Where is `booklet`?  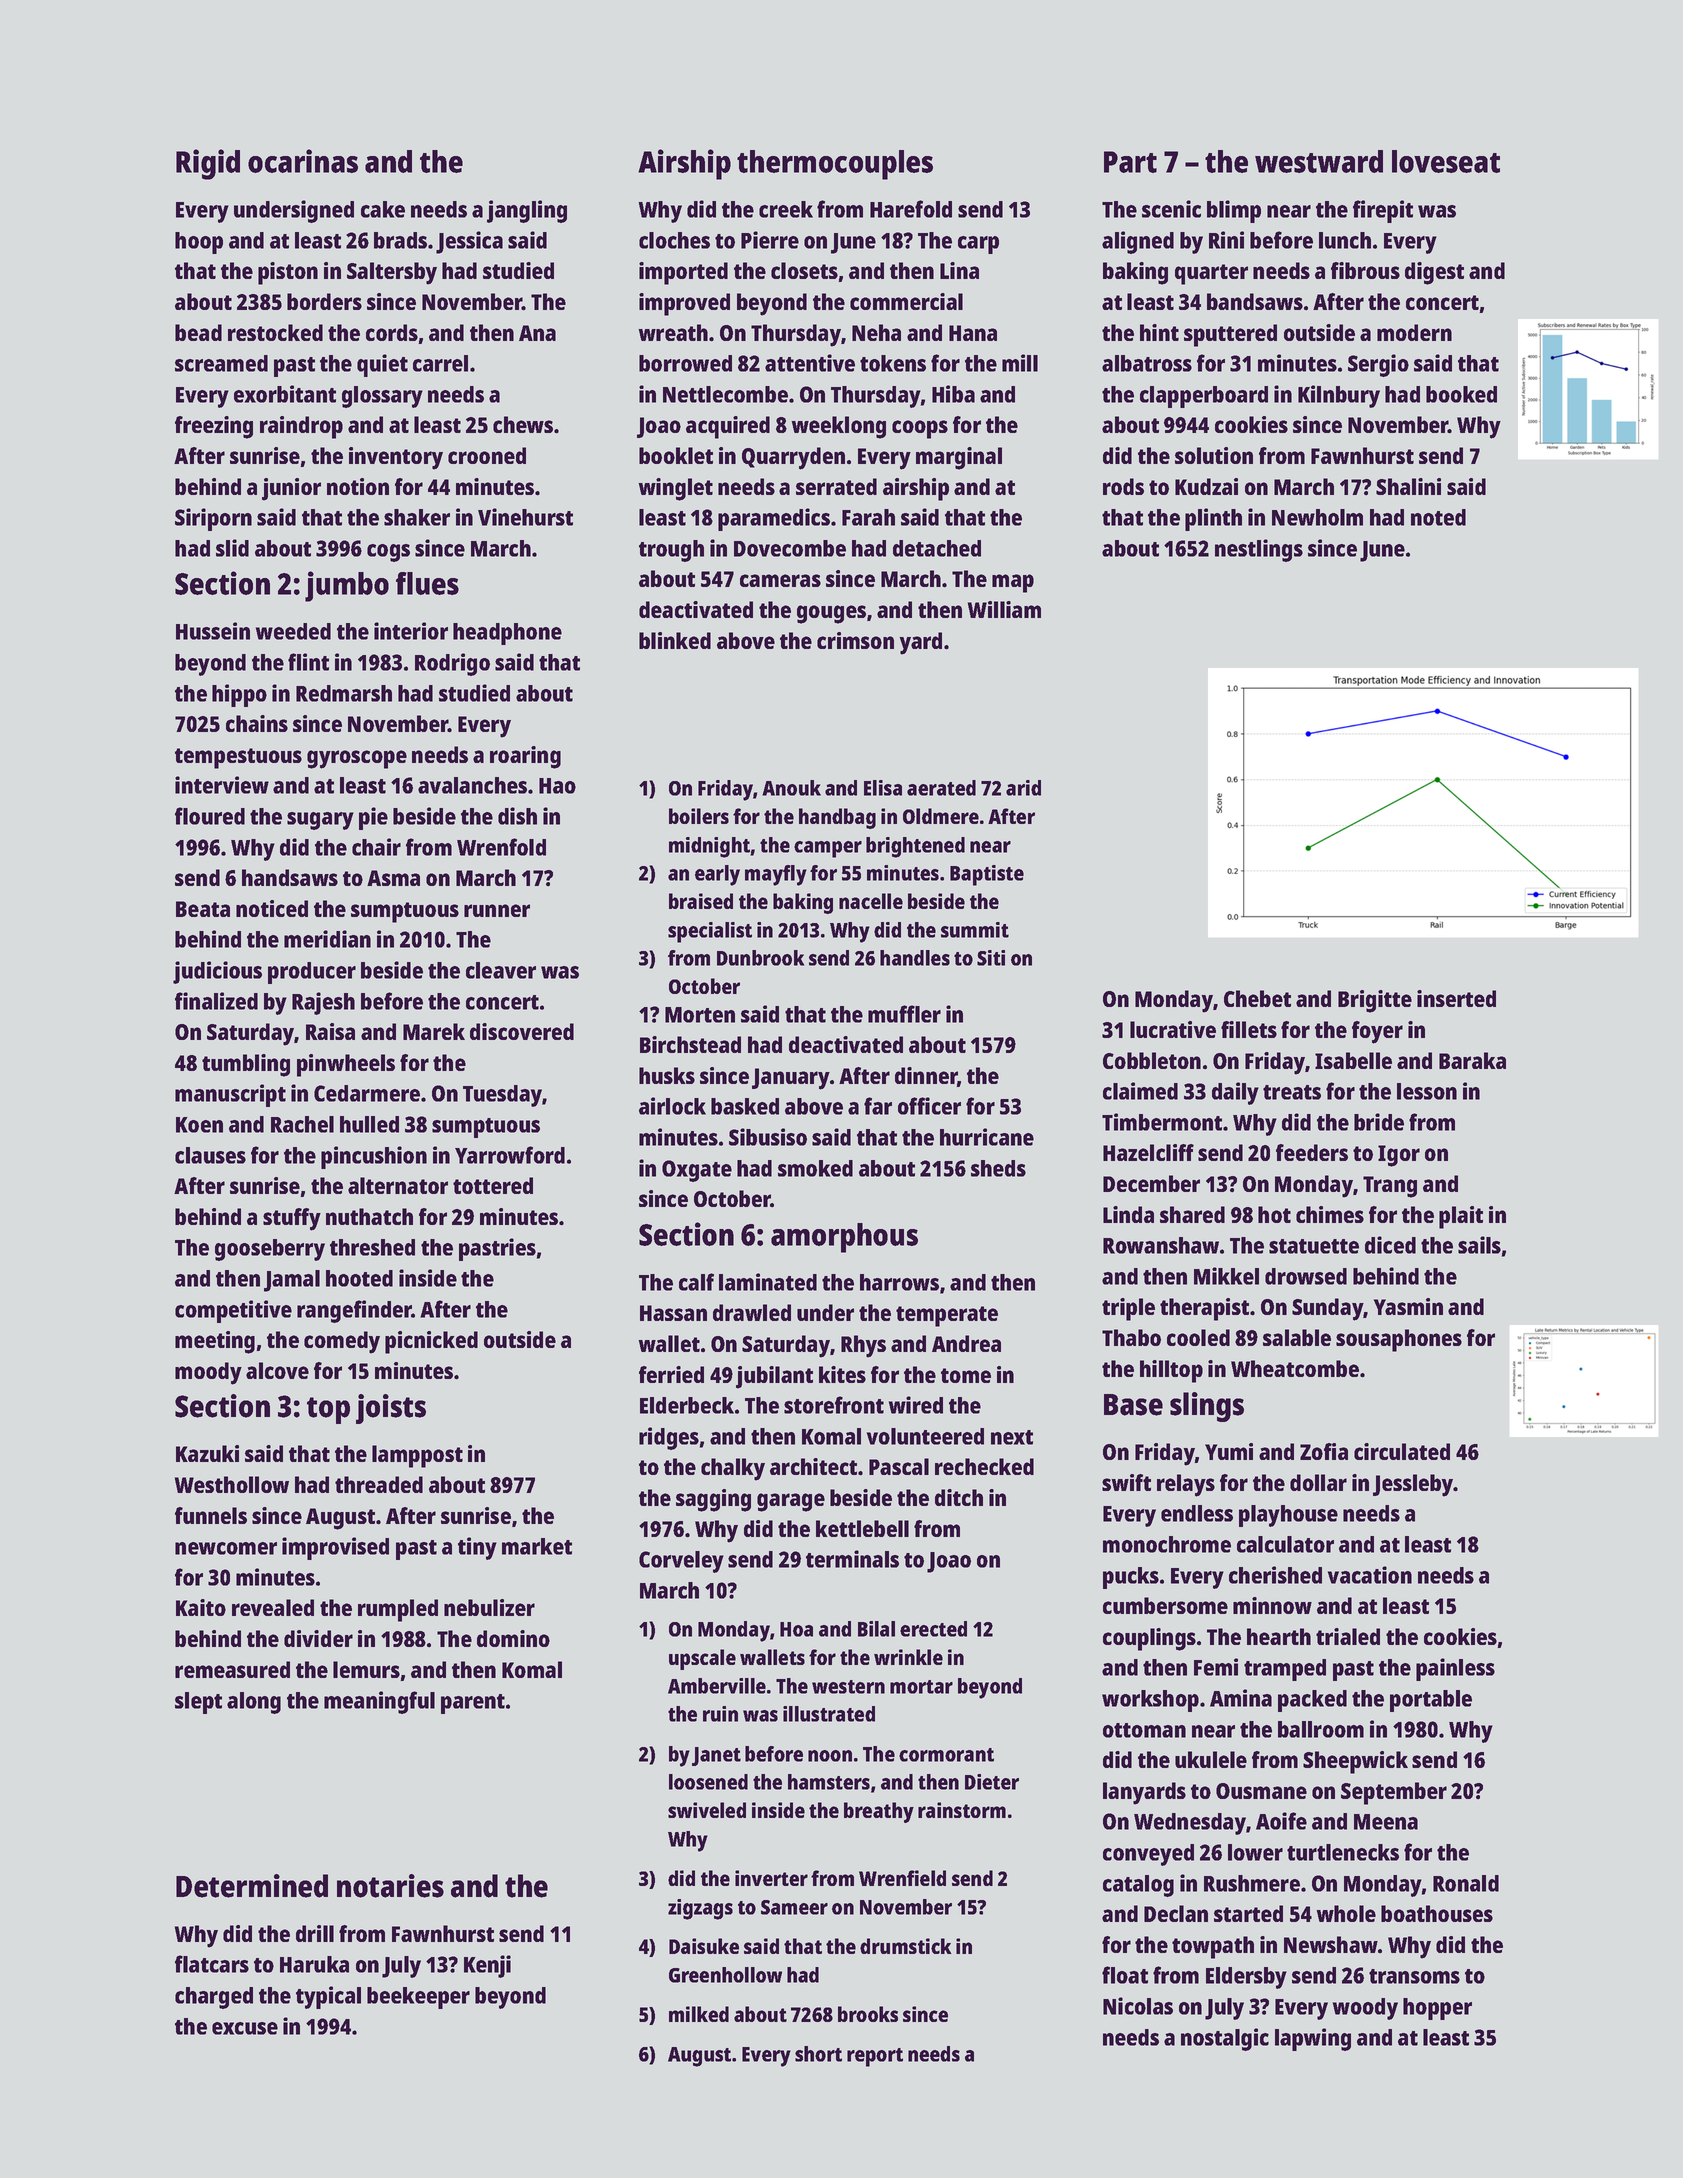 booklet is located at coordinates (676, 455).
